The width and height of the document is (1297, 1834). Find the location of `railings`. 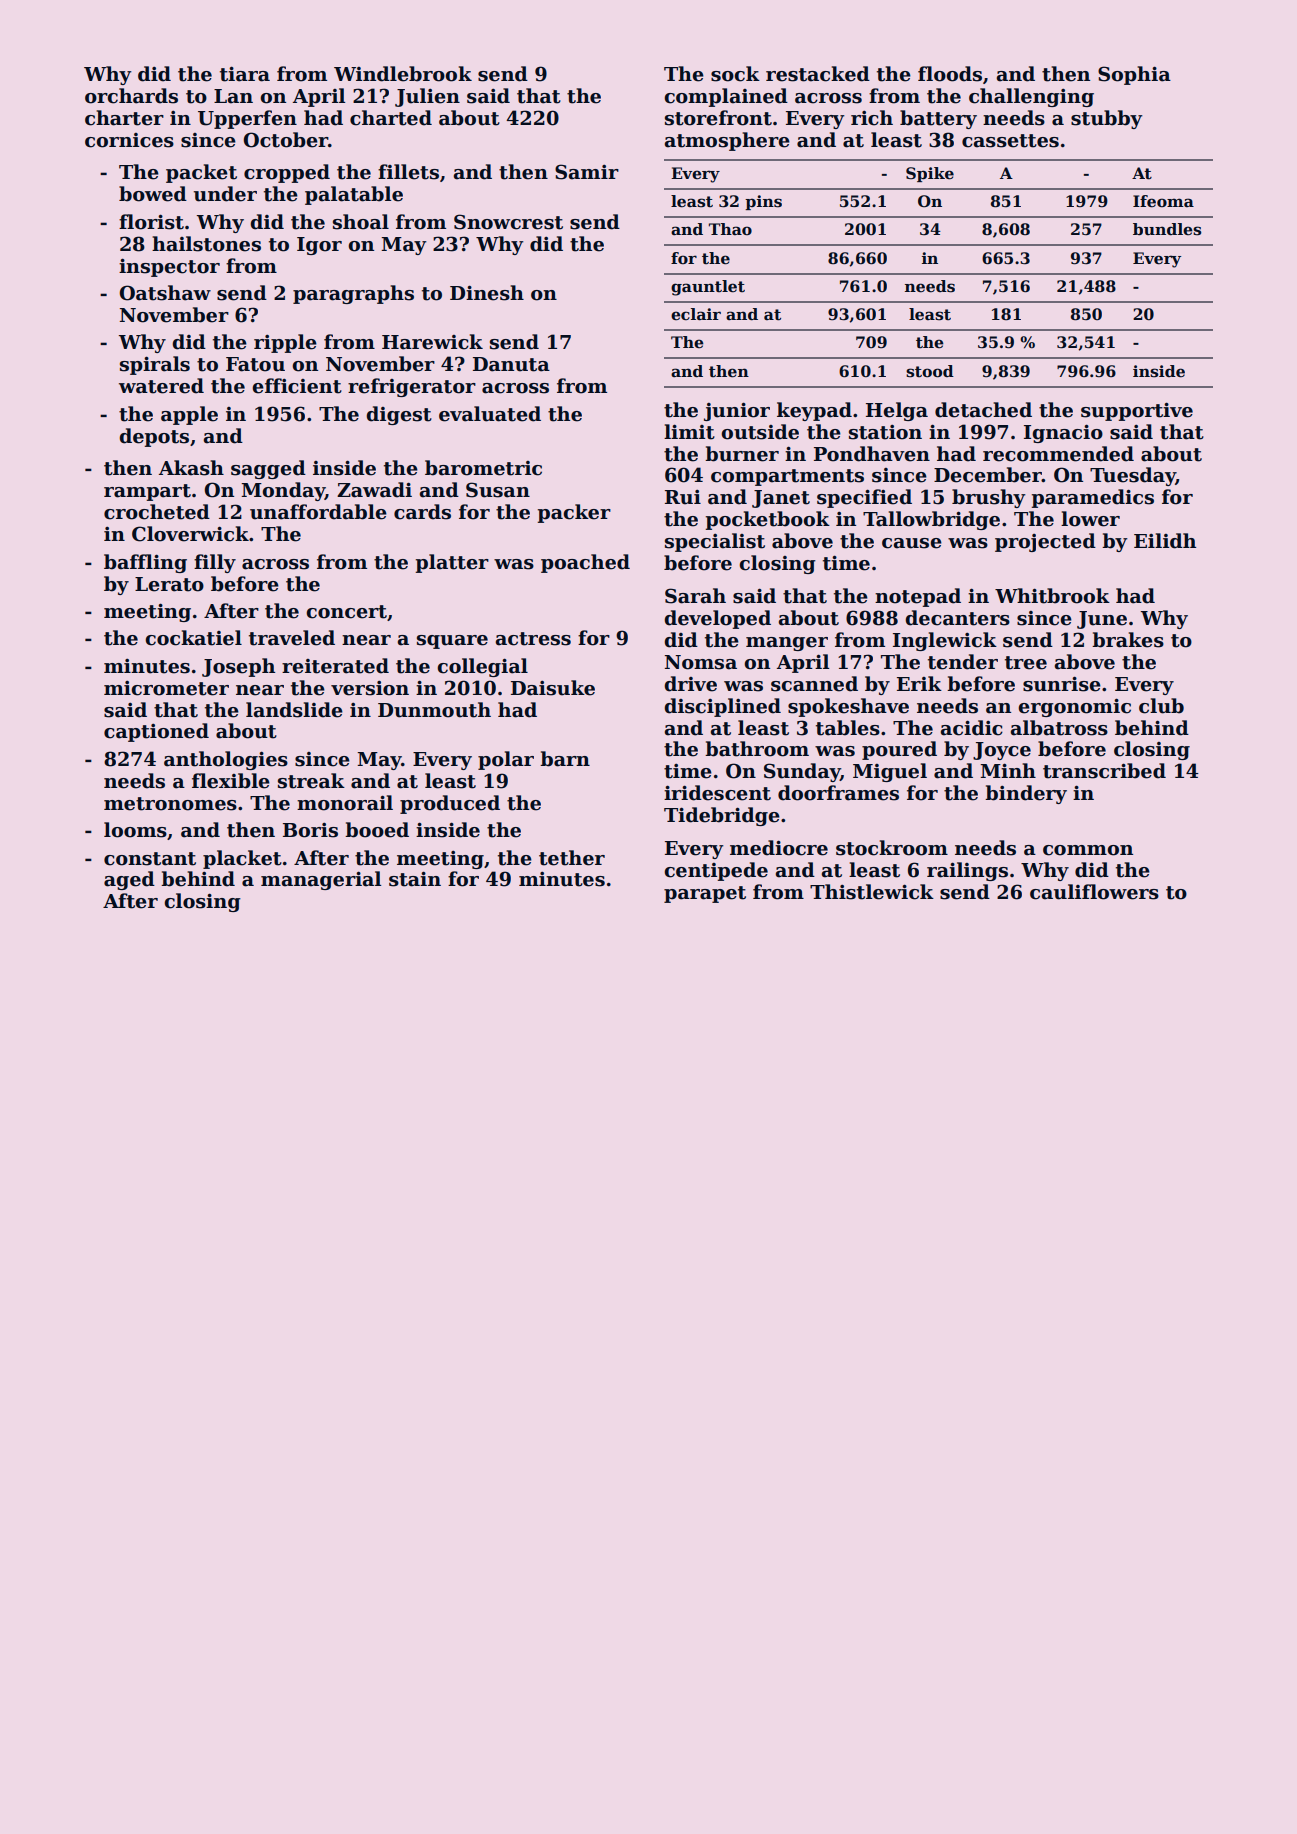

railings is located at coordinates (967, 871).
